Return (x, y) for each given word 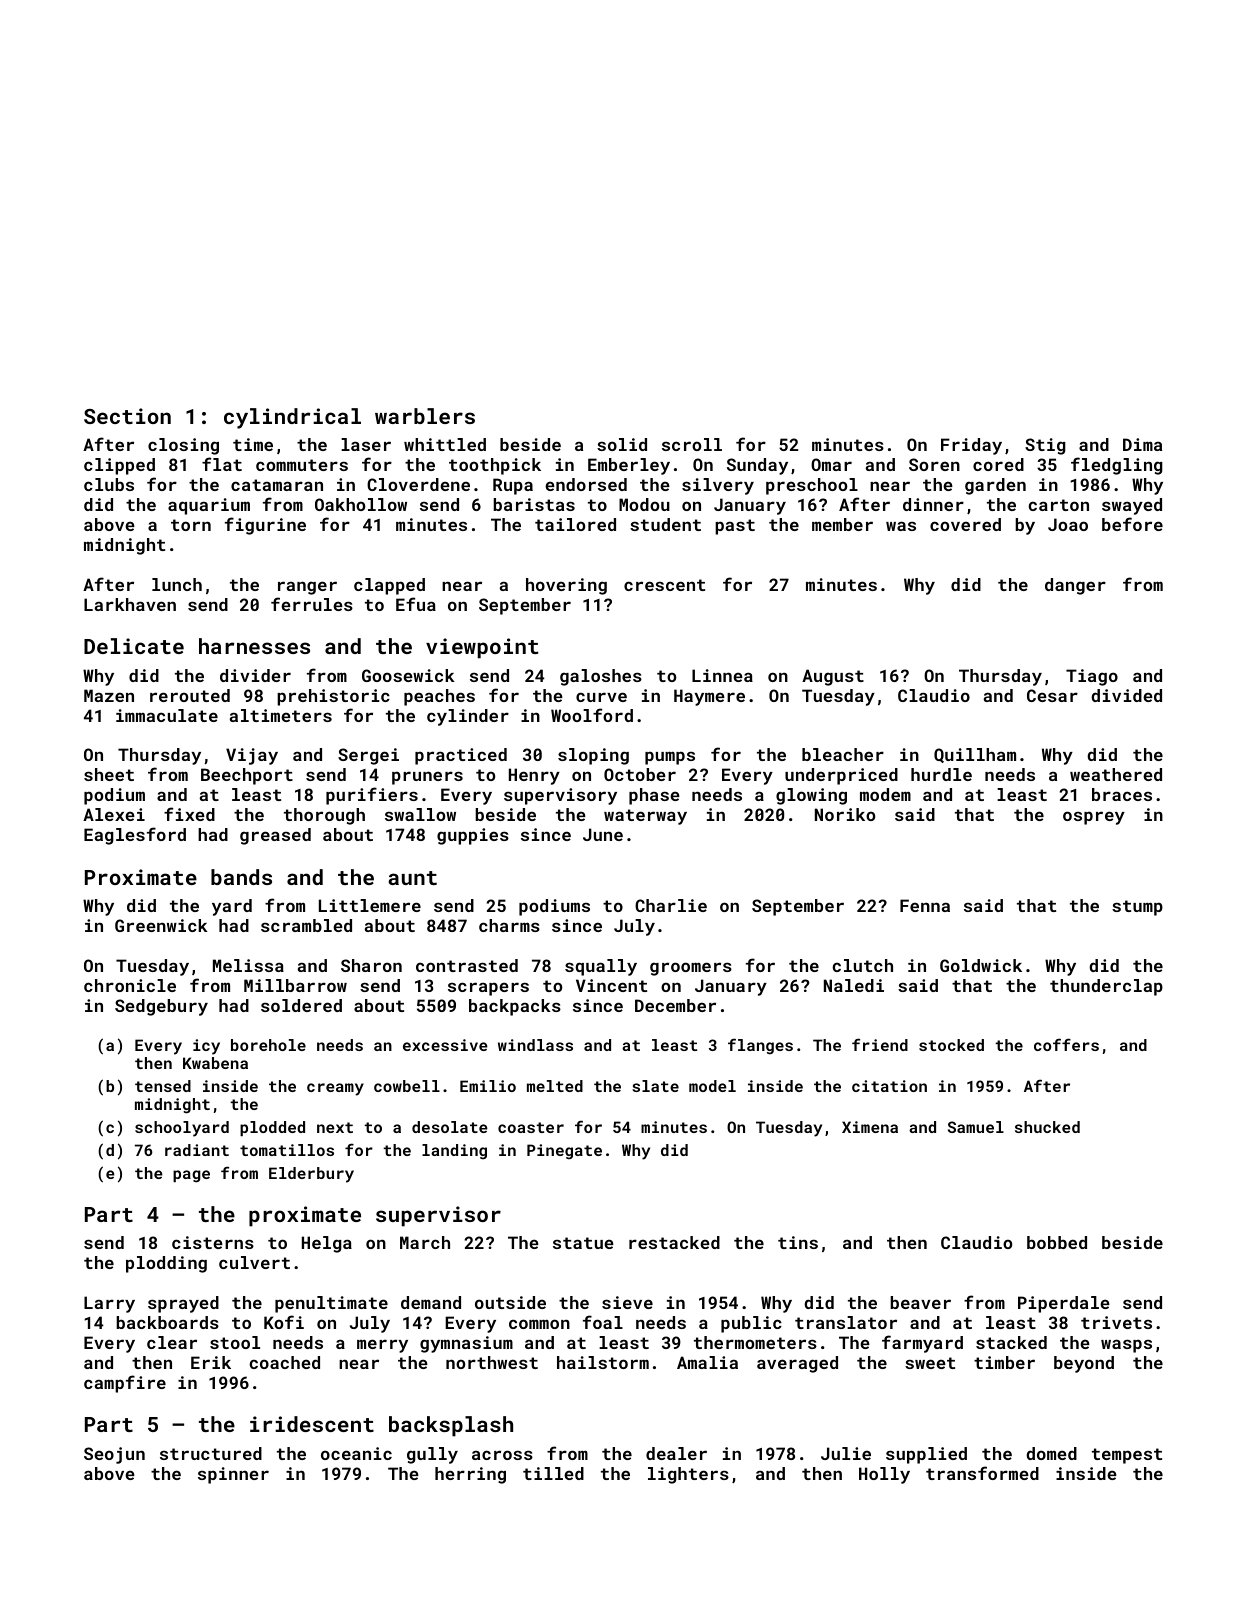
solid (622, 444)
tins (798, 1242)
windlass (535, 1045)
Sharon (371, 965)
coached (284, 1362)
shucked (1047, 1127)
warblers (425, 416)
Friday (971, 446)
